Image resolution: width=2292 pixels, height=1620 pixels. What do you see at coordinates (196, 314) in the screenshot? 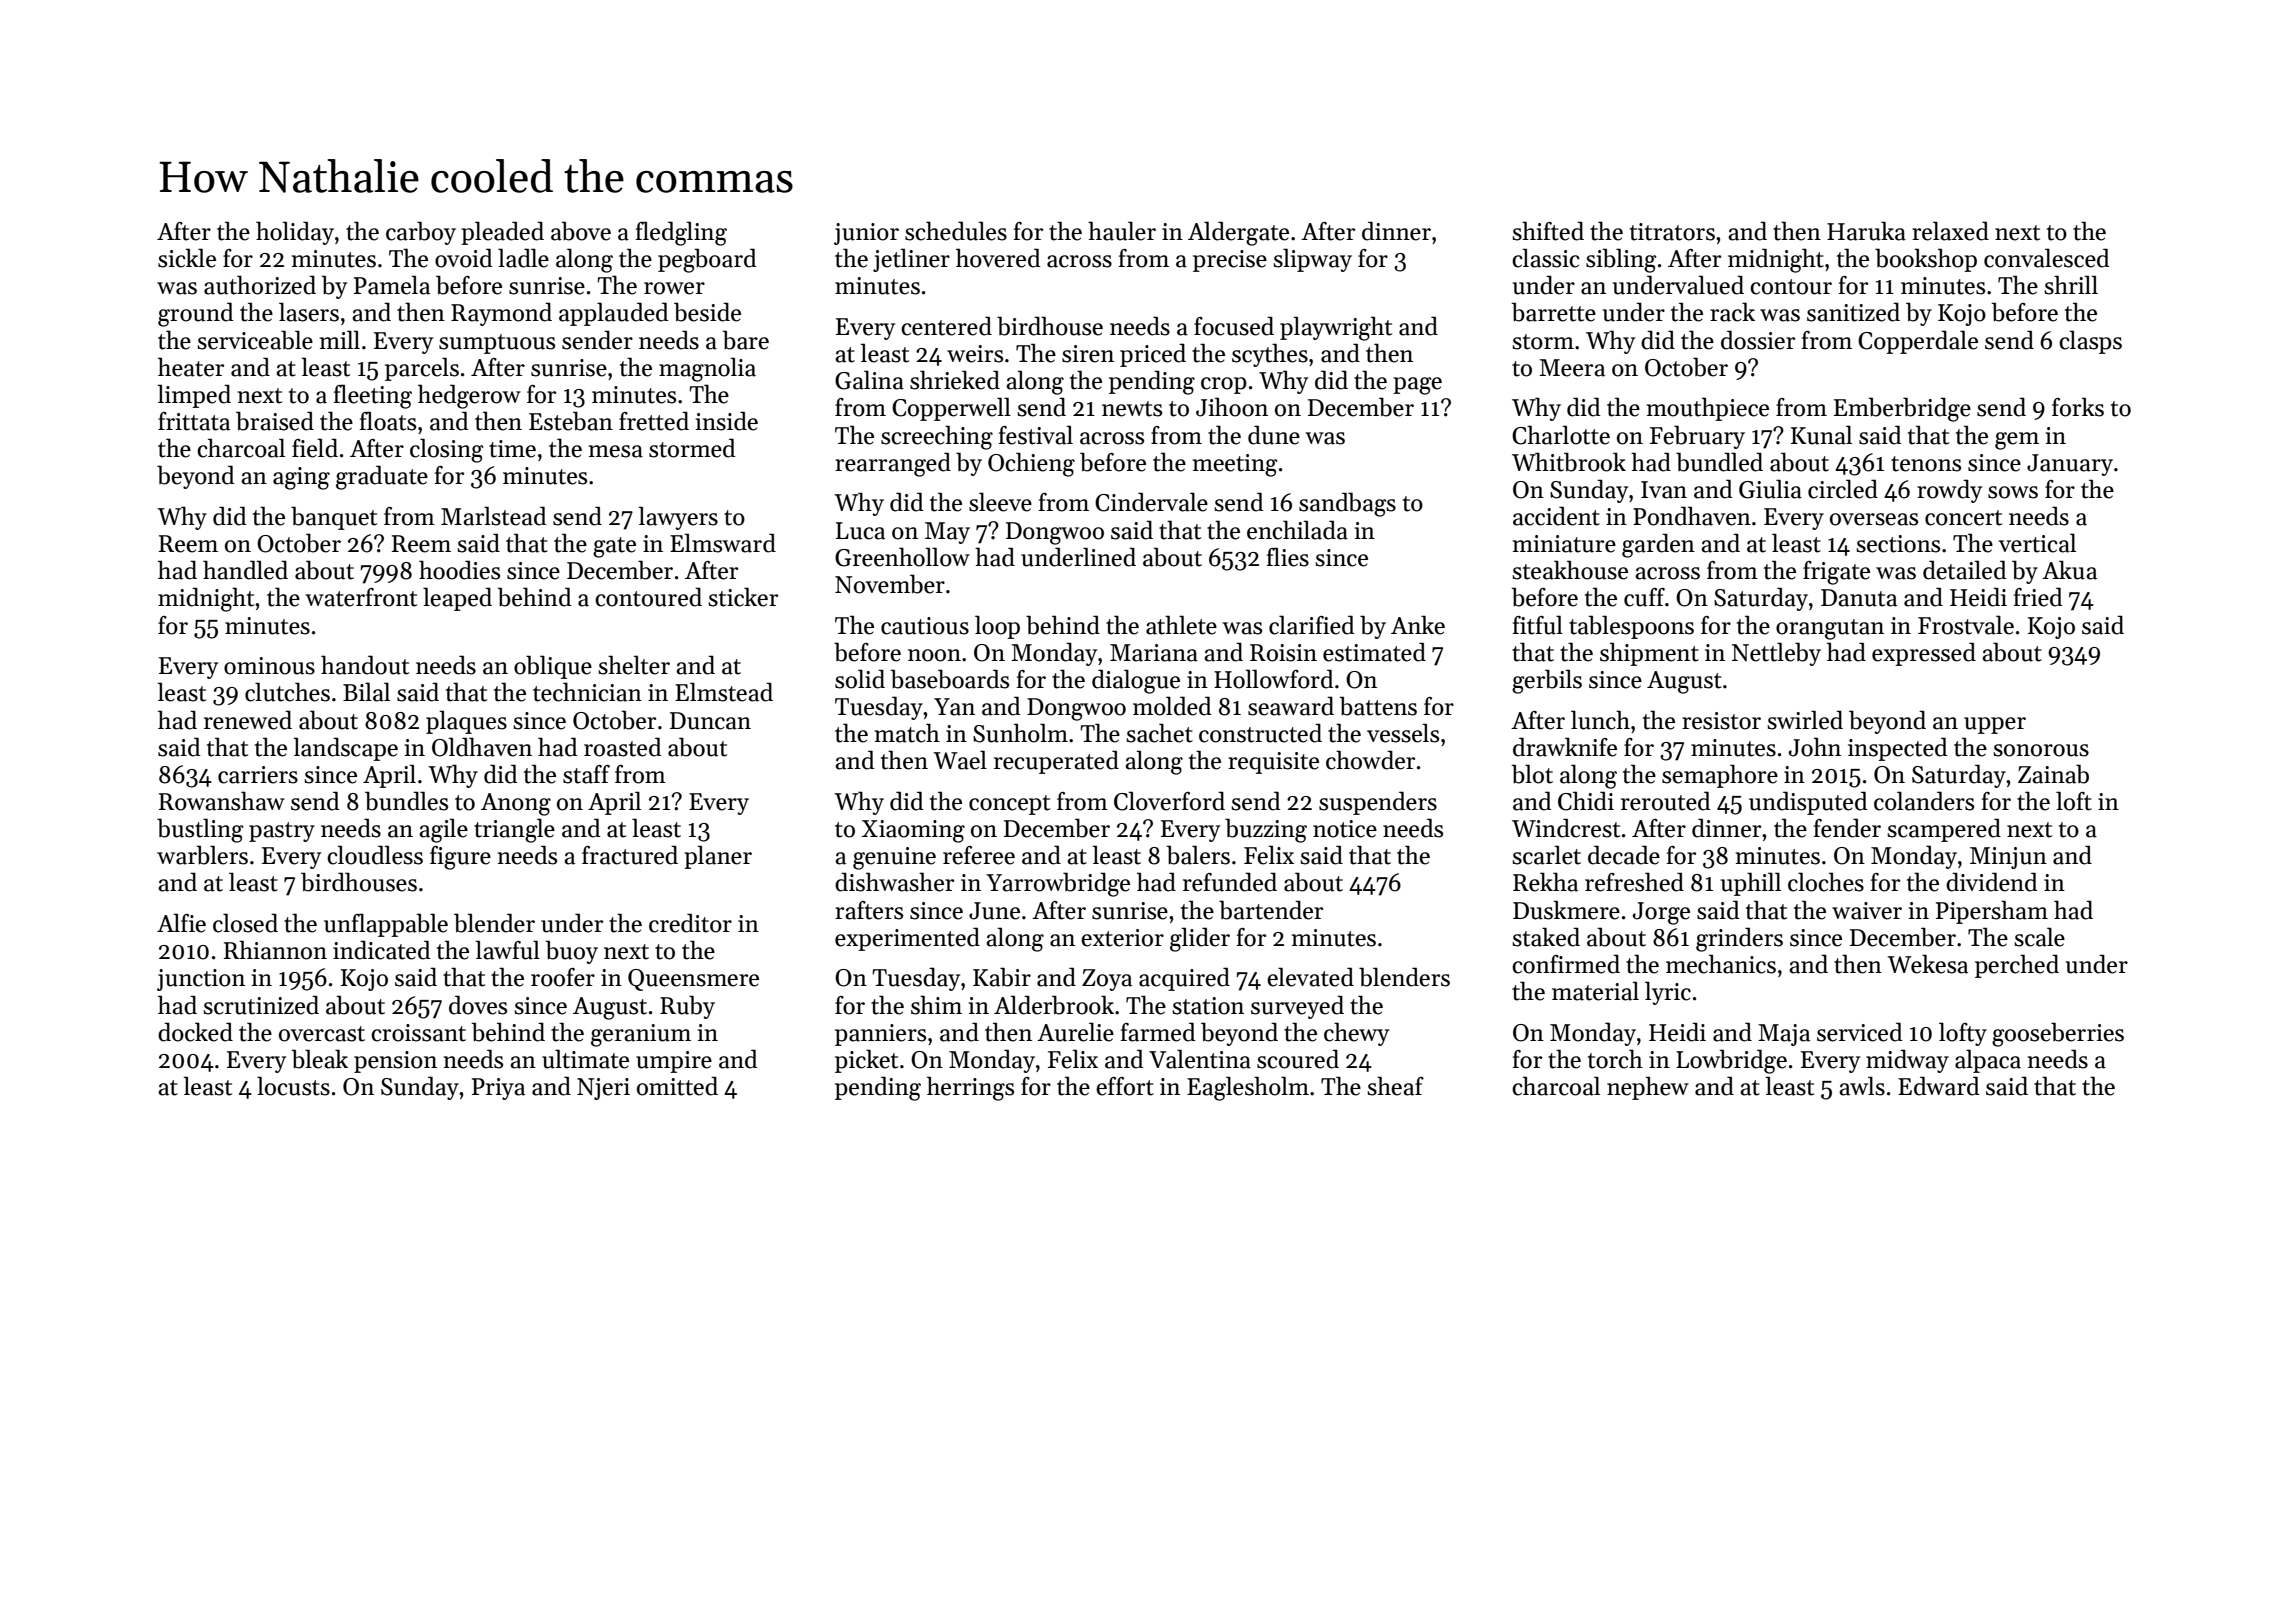
I see `ground` at bounding box center [196, 314].
